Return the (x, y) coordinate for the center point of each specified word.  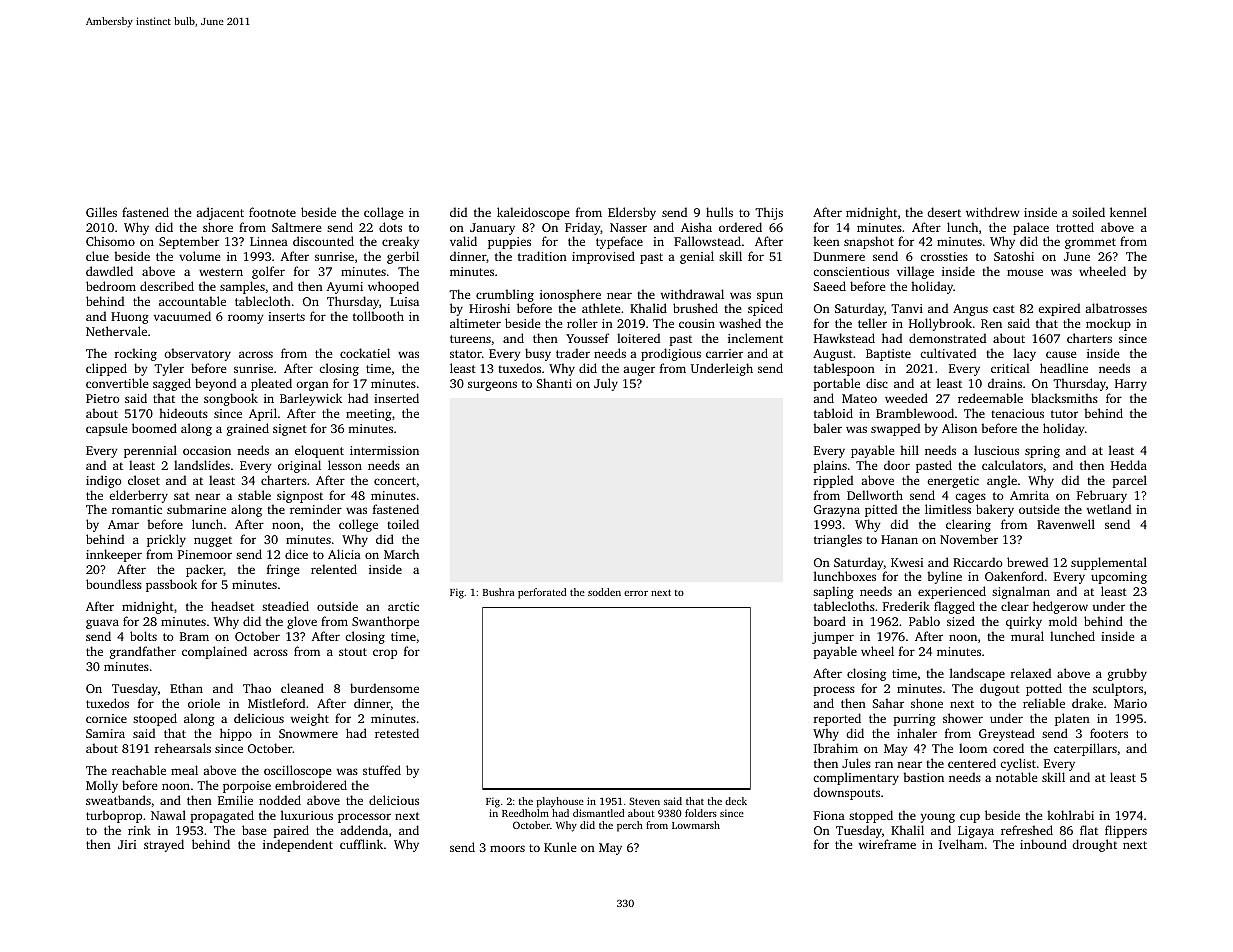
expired (1059, 309)
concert (395, 481)
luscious (996, 450)
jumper (833, 638)
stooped (155, 719)
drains (1005, 383)
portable (836, 384)
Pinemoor (205, 554)
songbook (231, 399)
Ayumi (344, 288)
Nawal (168, 815)
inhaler (917, 733)
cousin (697, 323)
